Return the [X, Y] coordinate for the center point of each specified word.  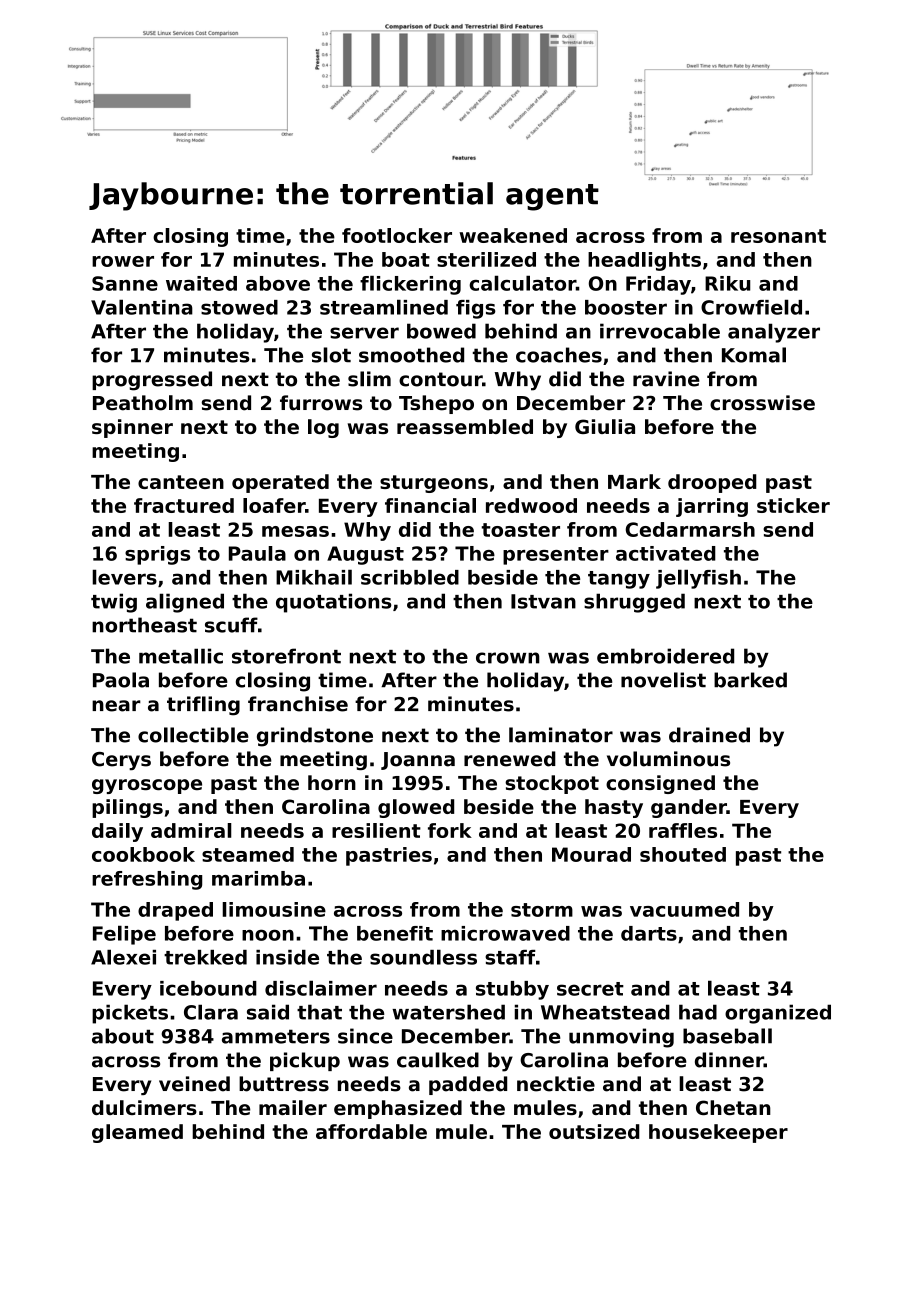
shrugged [634, 603]
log [323, 428]
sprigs [157, 555]
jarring [712, 507]
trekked [205, 957]
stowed [239, 307]
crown [508, 658]
